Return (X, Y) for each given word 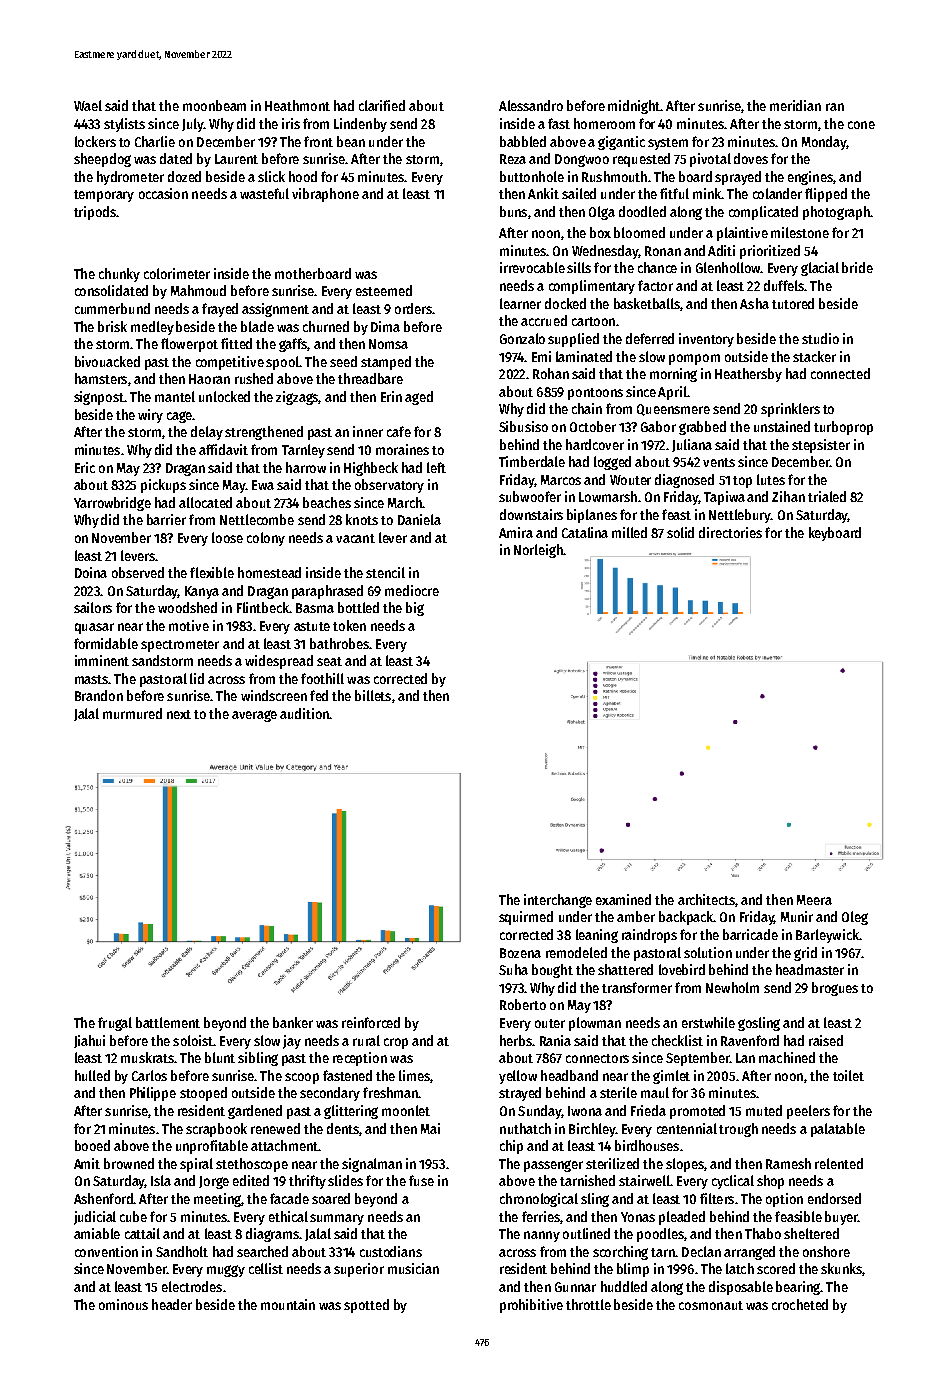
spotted (366, 1306)
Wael (88, 105)
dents (343, 1128)
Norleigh (538, 551)
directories (730, 532)
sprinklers (790, 410)
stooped (203, 1094)
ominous (123, 1304)
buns (513, 211)
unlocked (224, 396)
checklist (677, 1040)
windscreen (274, 695)
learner (520, 303)
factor (655, 285)
